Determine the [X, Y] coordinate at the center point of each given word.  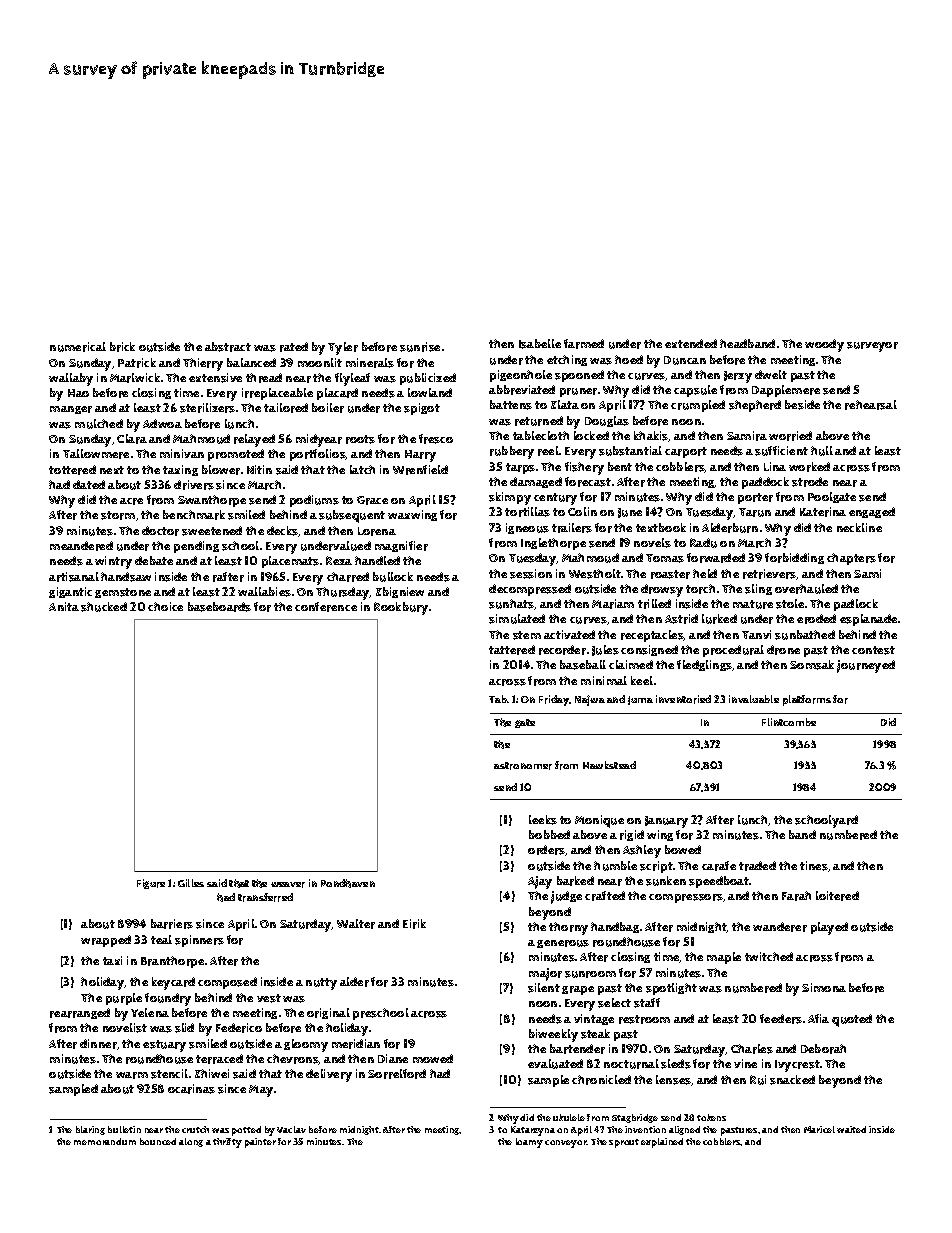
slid [184, 1028]
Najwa [590, 700]
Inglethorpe [553, 544]
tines [814, 866]
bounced [158, 1141]
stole [790, 604]
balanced [251, 362]
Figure [151, 884]
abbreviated [522, 390]
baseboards [219, 607]
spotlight [671, 989]
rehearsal [871, 405]
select [614, 1003]
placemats [290, 562]
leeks [543, 820]
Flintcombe [789, 722]
